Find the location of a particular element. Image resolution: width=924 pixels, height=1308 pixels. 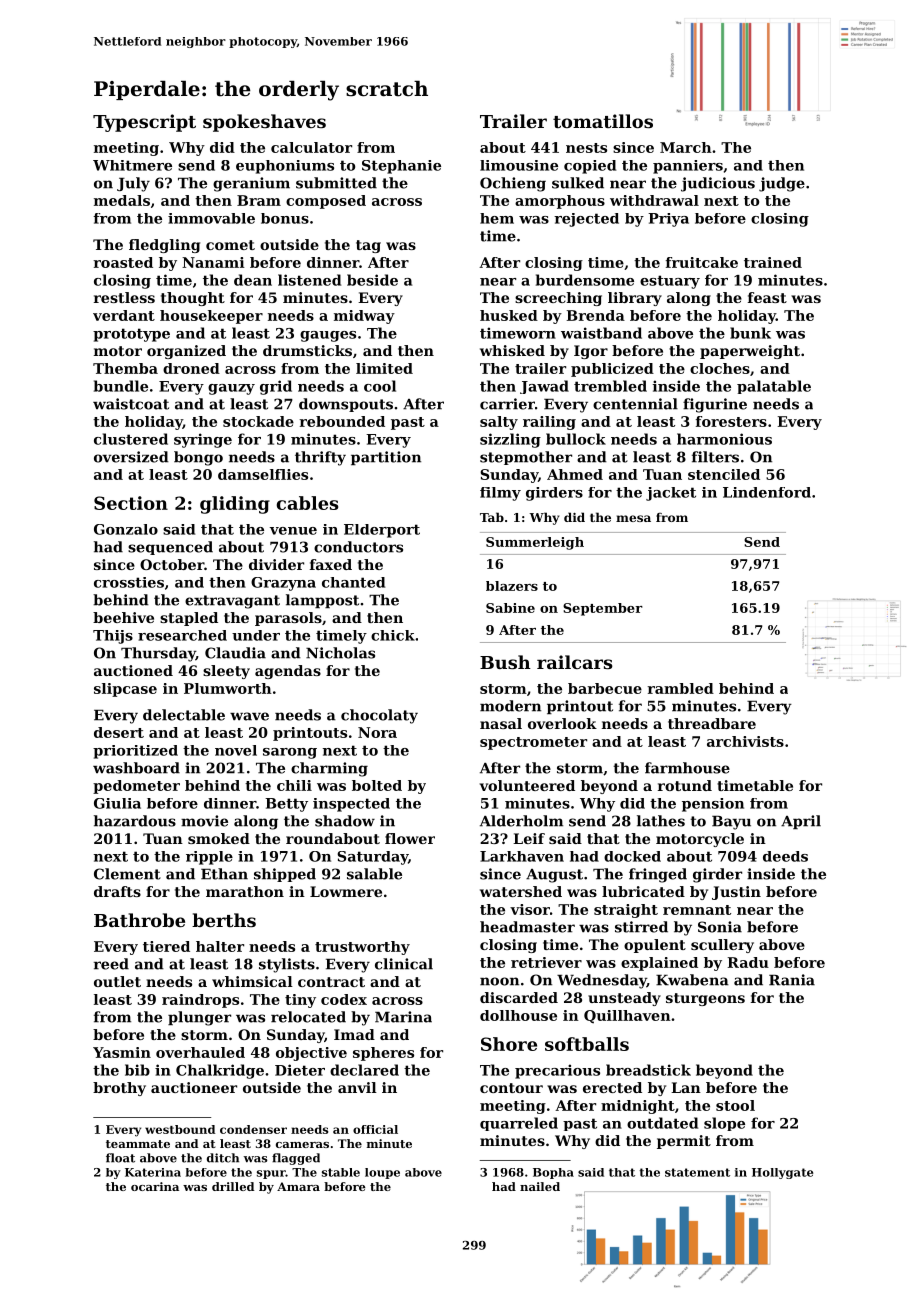

judge is located at coordinates (782, 184).
